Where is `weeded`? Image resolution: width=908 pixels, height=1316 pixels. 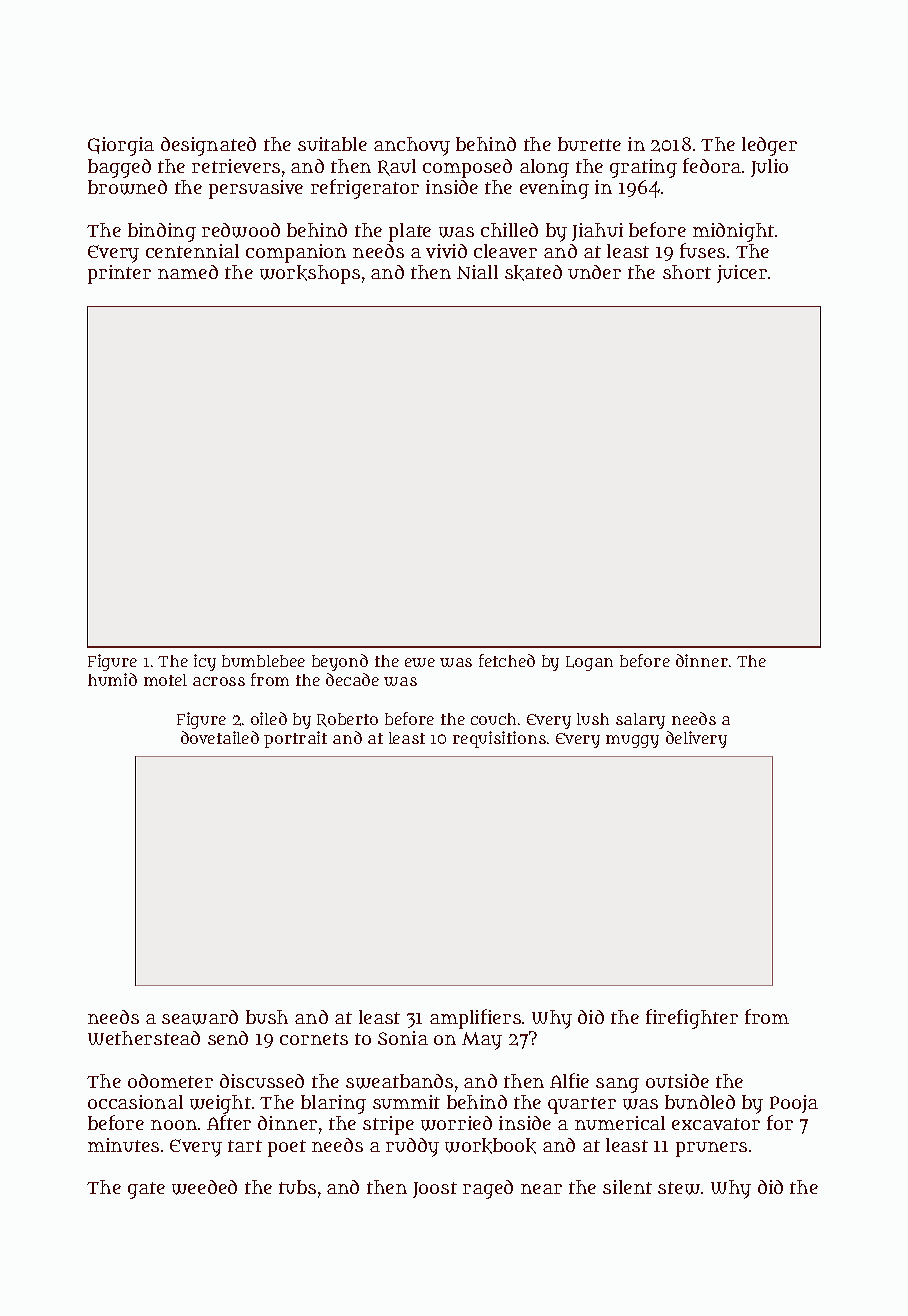
weeded is located at coordinates (204, 1187).
